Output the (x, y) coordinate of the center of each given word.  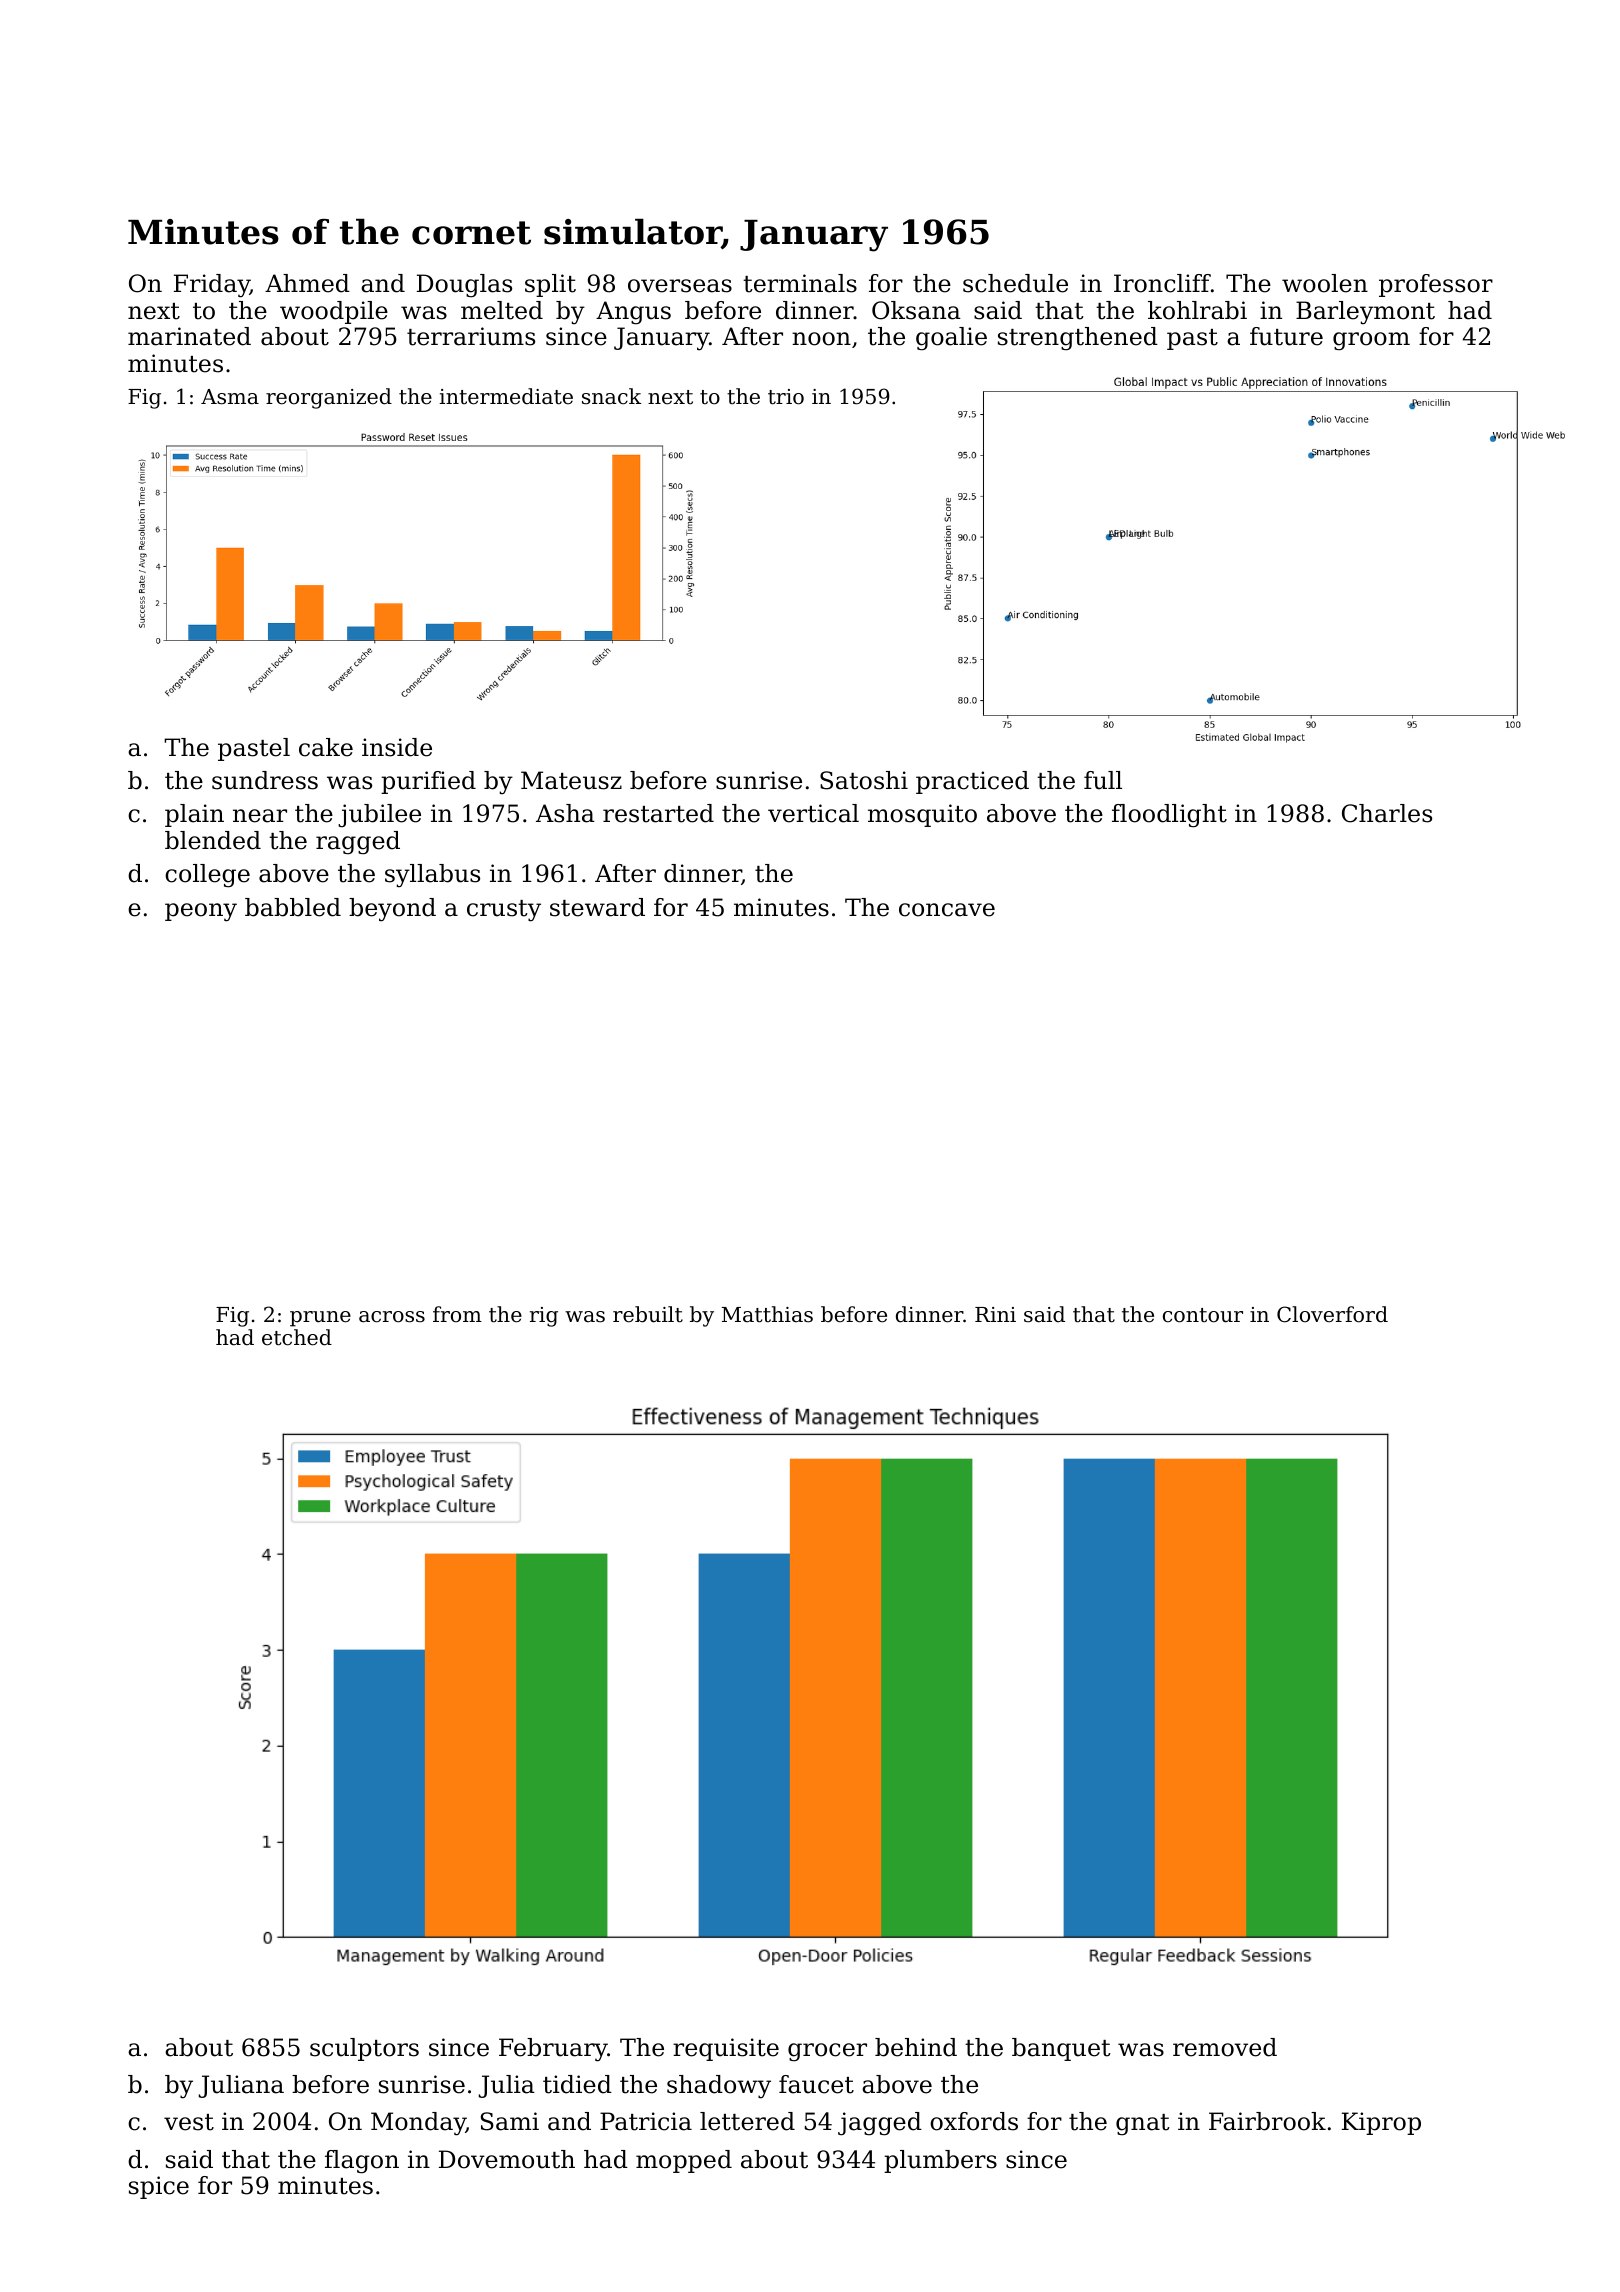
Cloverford (1332, 1314)
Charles (1387, 813)
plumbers (940, 2161)
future (1286, 336)
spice (159, 2187)
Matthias (767, 1314)
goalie (951, 338)
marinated (189, 336)
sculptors (364, 2049)
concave (947, 910)
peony (201, 912)
